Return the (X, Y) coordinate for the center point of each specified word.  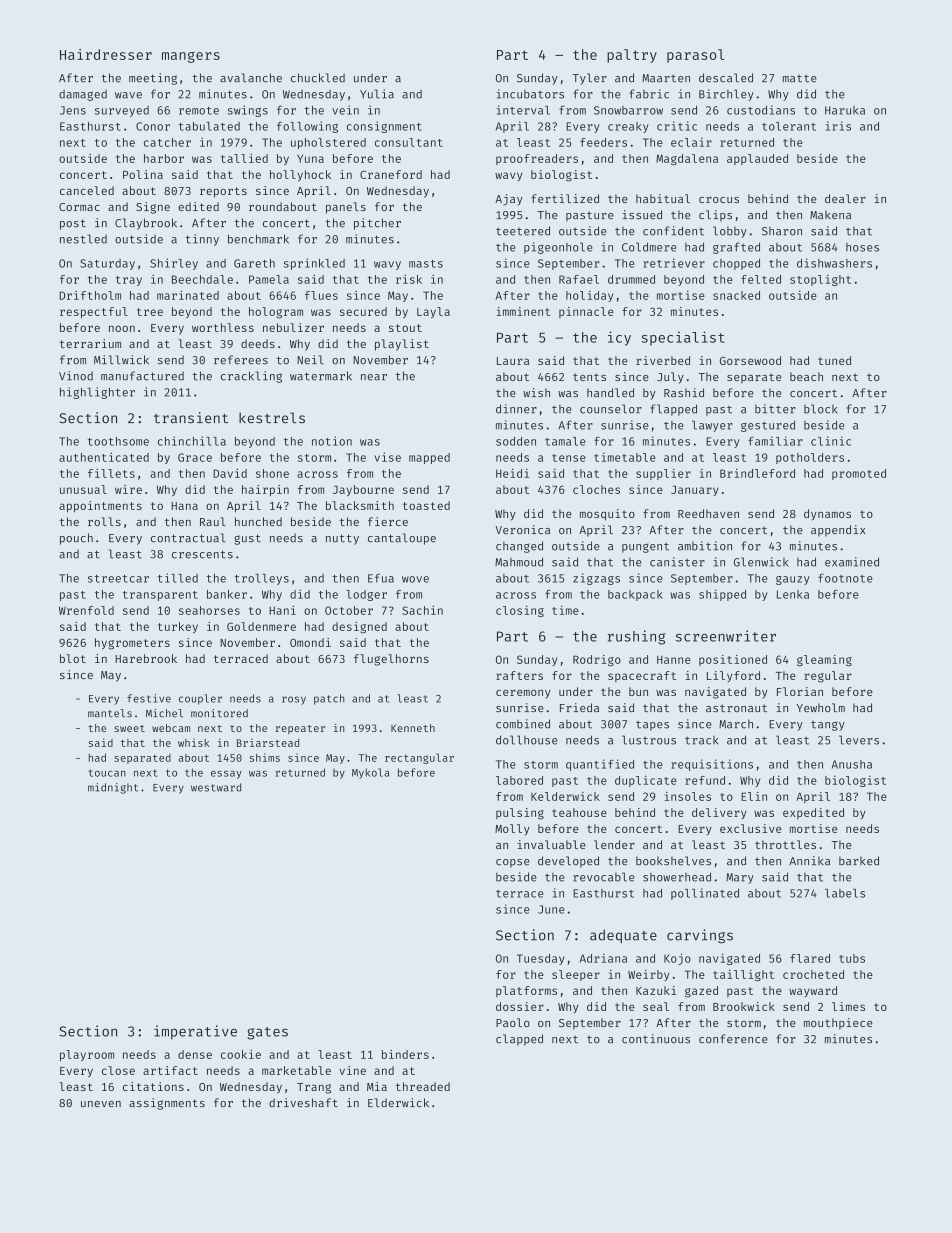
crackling (251, 377)
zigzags (596, 579)
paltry (632, 56)
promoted (859, 474)
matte (800, 79)
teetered (523, 231)
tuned (834, 360)
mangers (191, 57)
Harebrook (146, 658)
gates (267, 1033)
